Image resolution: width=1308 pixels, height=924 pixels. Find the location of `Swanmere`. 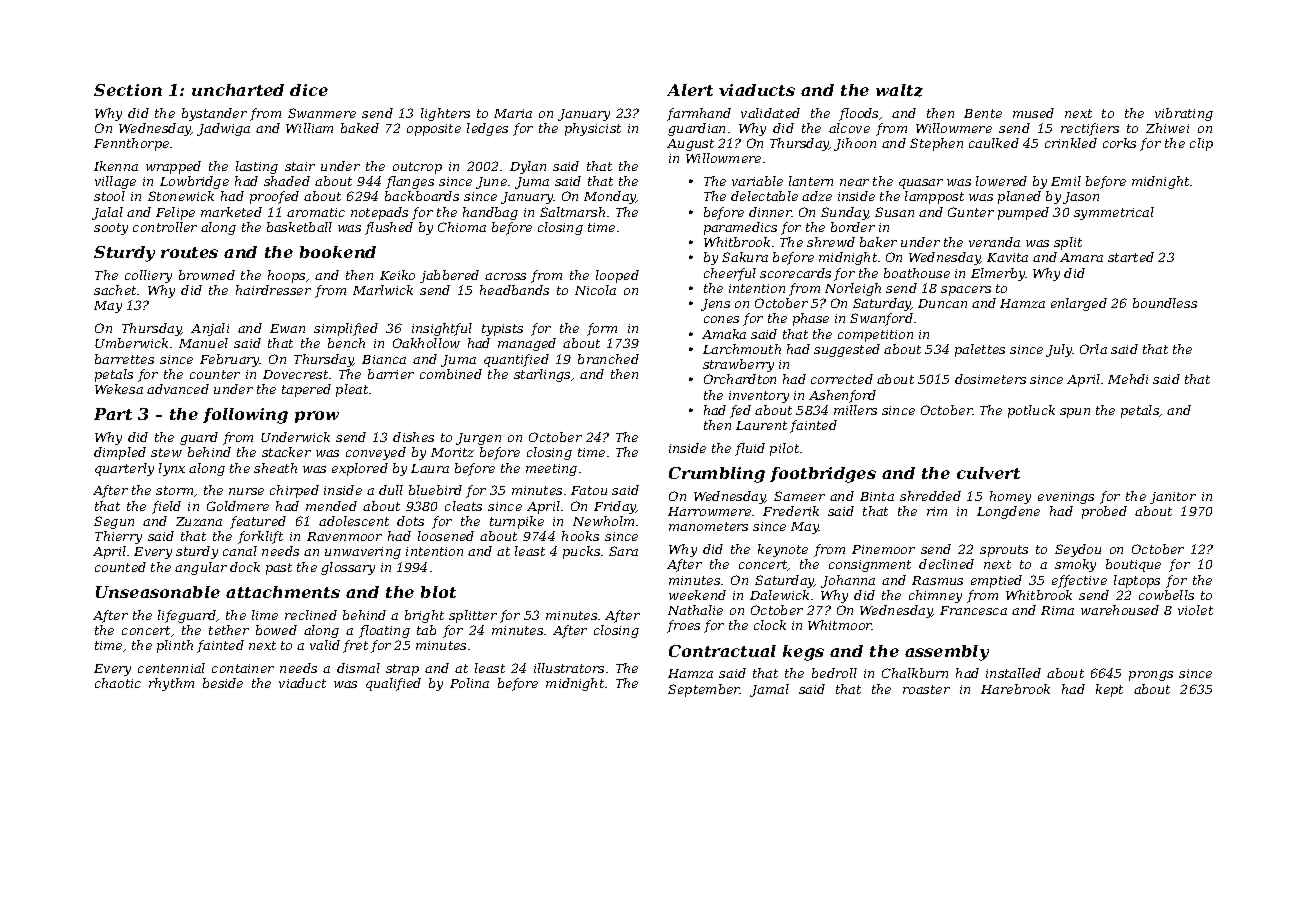

Swanmere is located at coordinates (322, 113).
